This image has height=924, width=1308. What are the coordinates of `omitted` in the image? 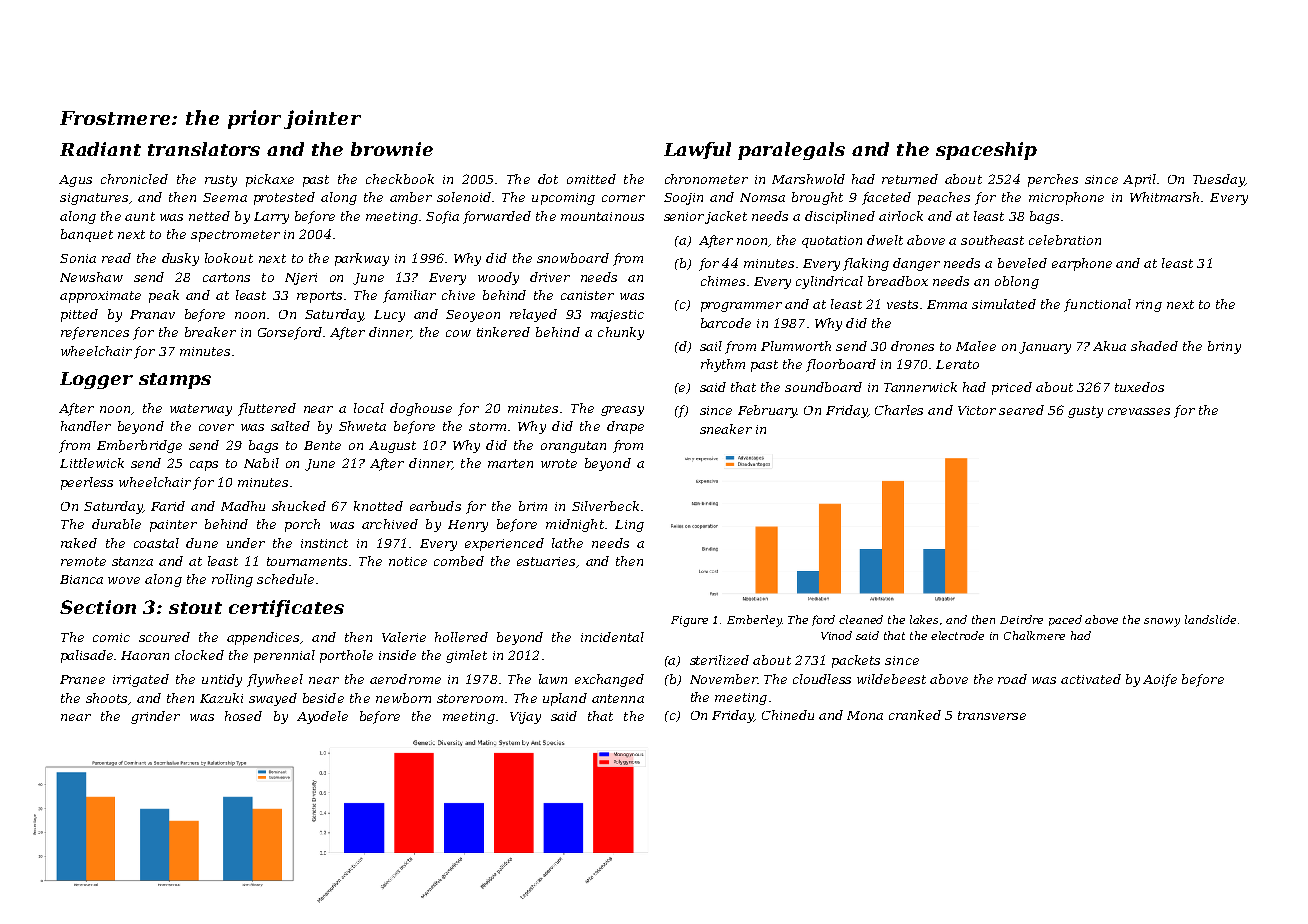 It's located at (591, 179).
